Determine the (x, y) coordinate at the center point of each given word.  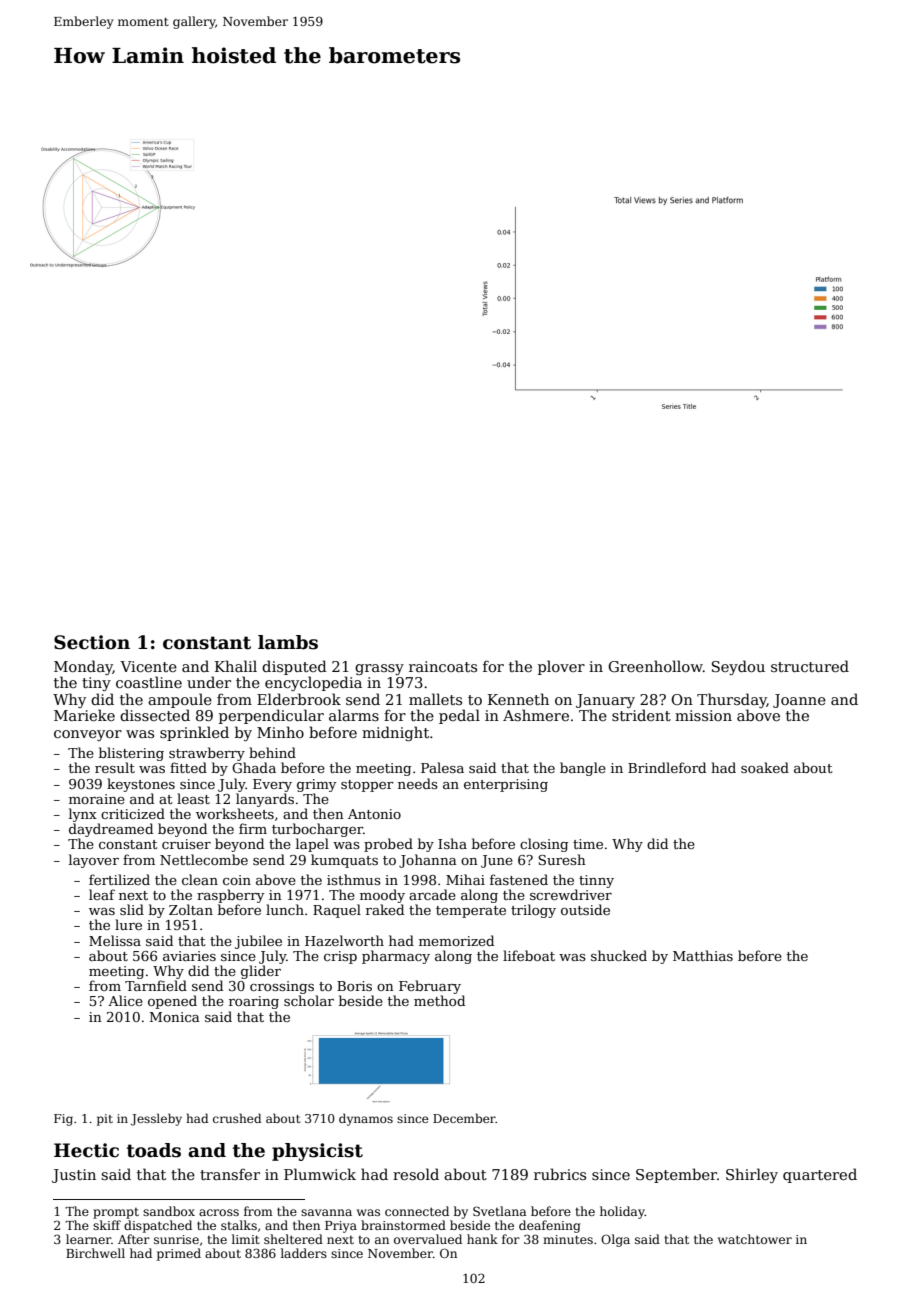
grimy (316, 785)
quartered (820, 1175)
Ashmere (536, 715)
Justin (74, 1176)
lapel (312, 845)
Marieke (84, 715)
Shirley (752, 1175)
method (439, 1000)
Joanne (799, 701)
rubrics (560, 1174)
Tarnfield (156, 985)
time (588, 844)
